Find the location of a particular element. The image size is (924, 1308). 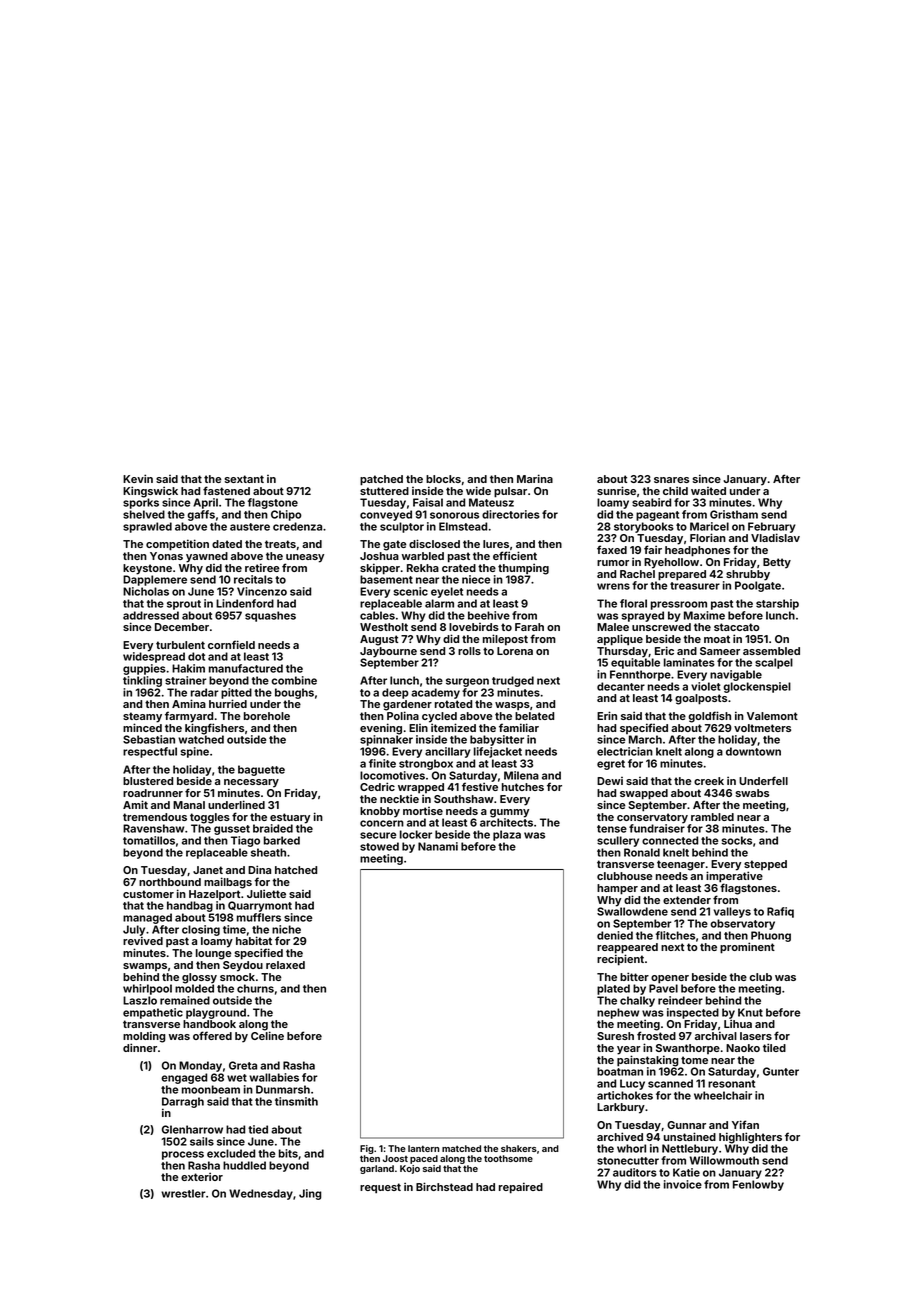

Marina is located at coordinates (535, 478).
